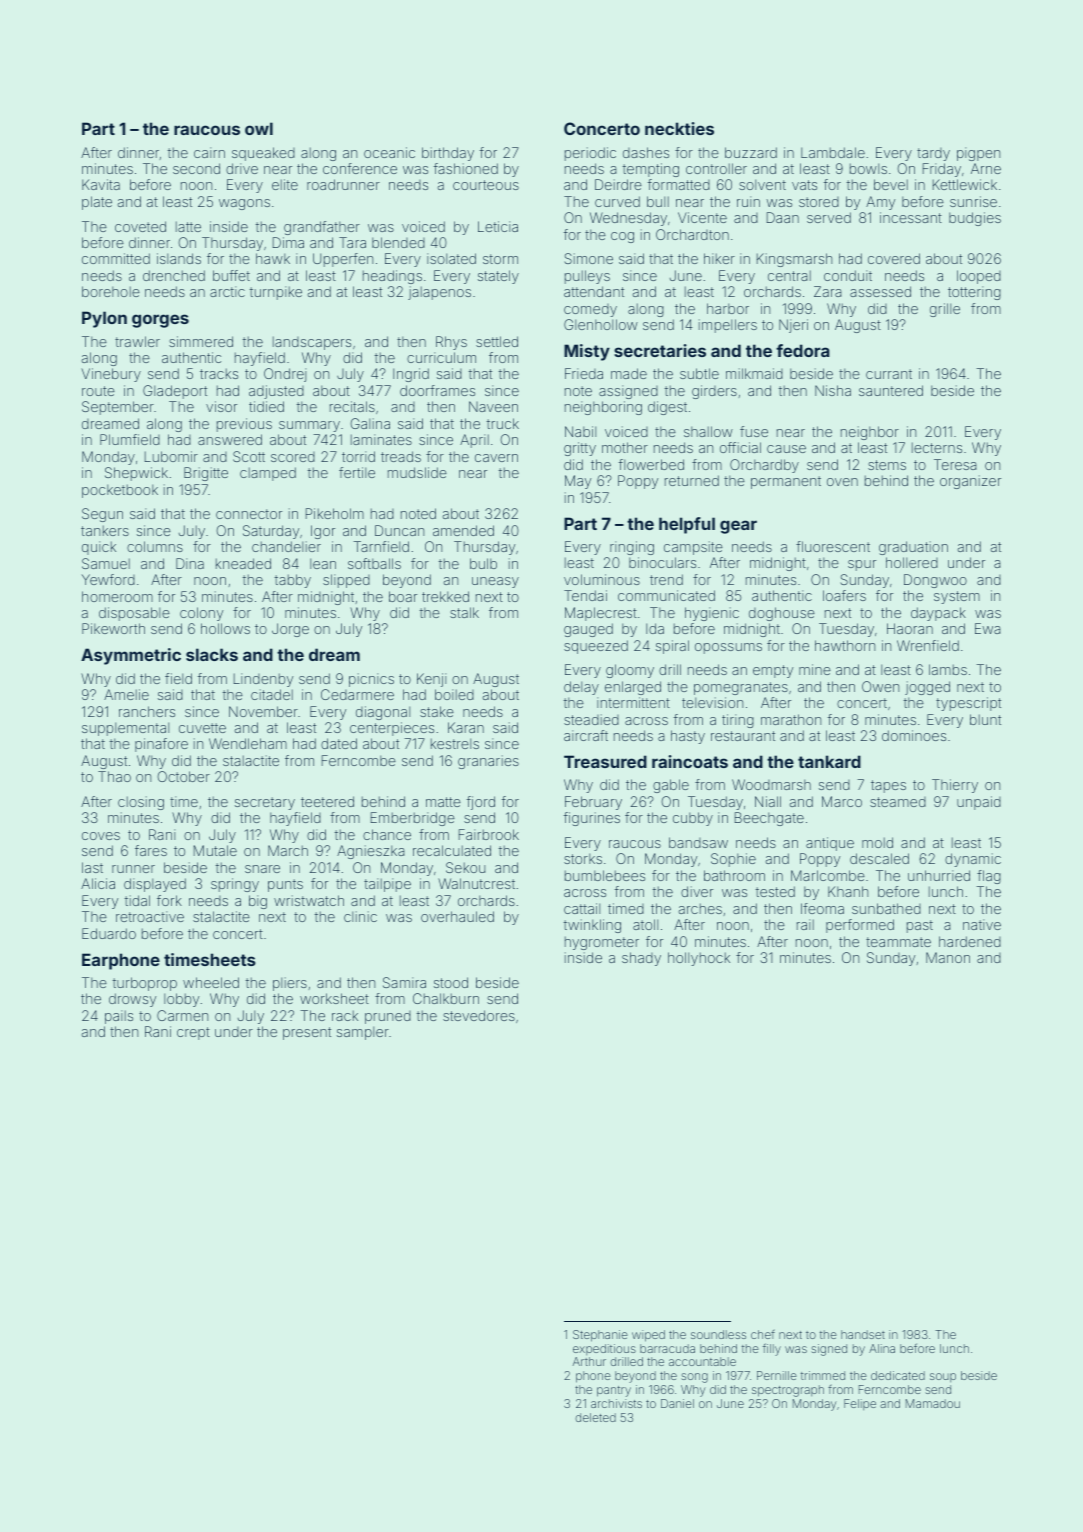 The image size is (1083, 1532). Describe the element at coordinates (457, 916) in the image. I see `overhauled` at that location.
